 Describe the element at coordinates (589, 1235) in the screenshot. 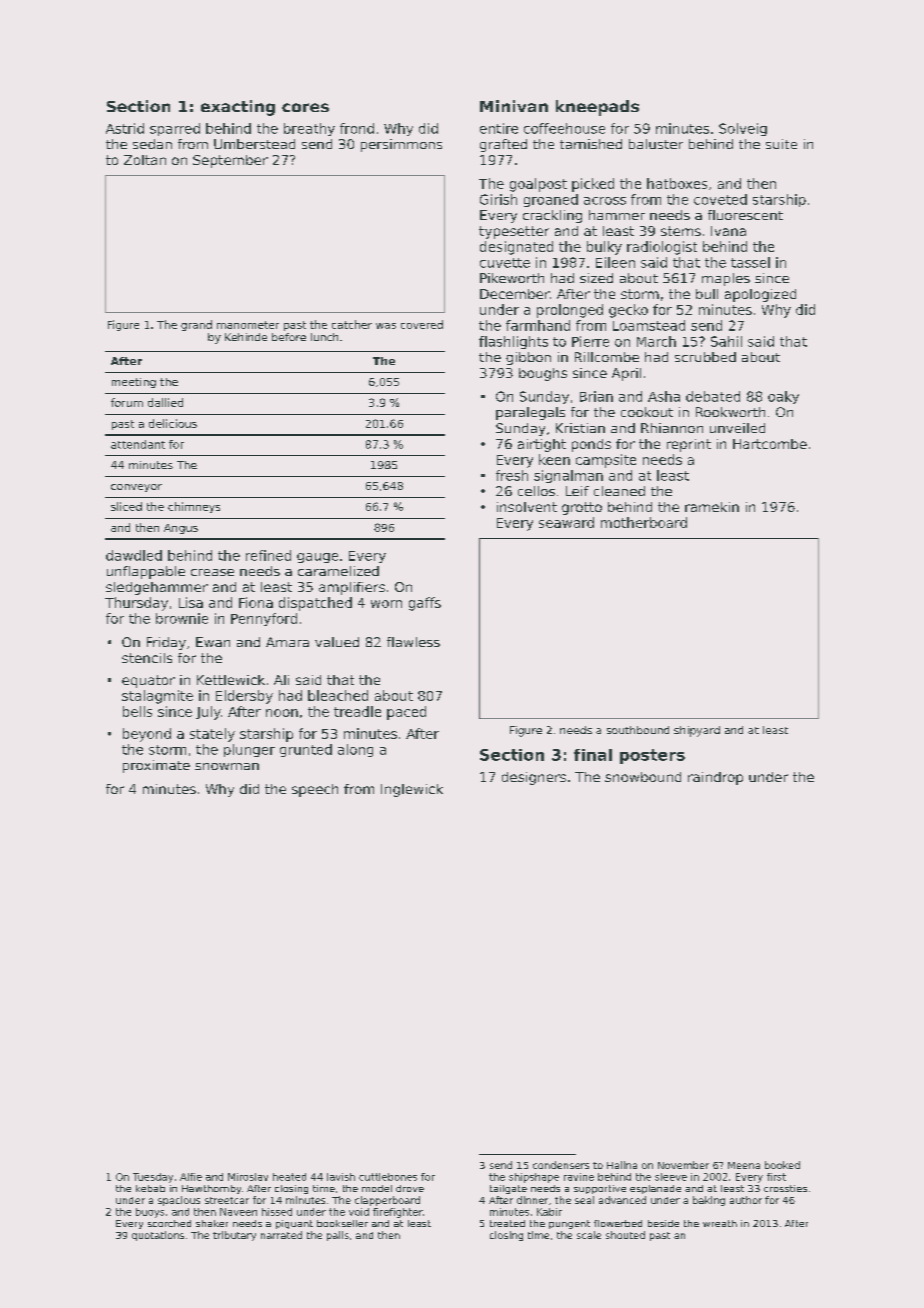

I see `scale` at that location.
